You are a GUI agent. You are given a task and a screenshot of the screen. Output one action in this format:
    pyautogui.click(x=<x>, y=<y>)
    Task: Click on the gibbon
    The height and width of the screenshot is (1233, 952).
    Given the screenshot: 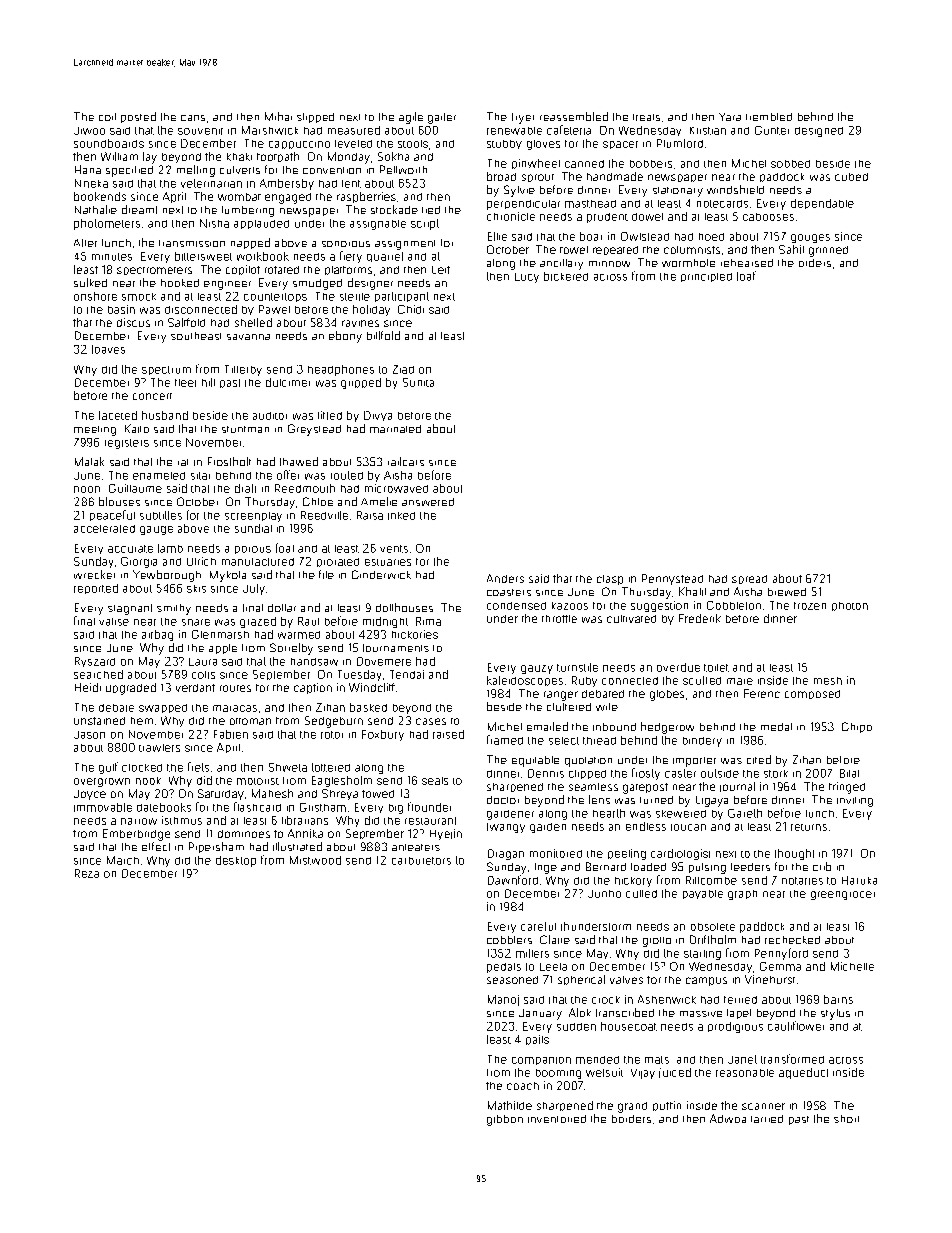 What is the action you would take?
    pyautogui.click(x=505, y=1120)
